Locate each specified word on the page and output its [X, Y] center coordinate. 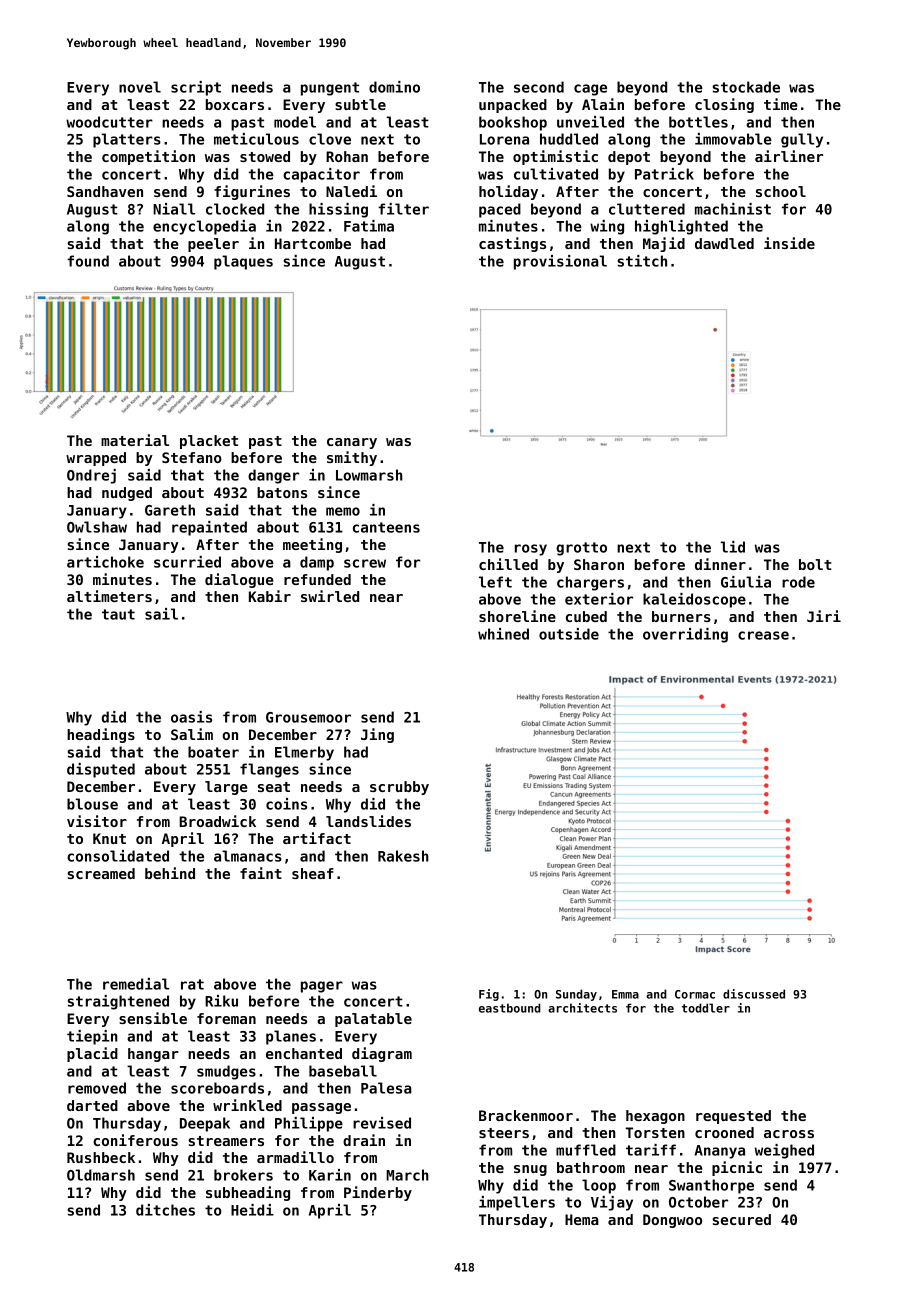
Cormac [695, 994]
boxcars [235, 104]
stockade [746, 87]
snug [530, 1170]
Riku [221, 1001]
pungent [330, 89]
